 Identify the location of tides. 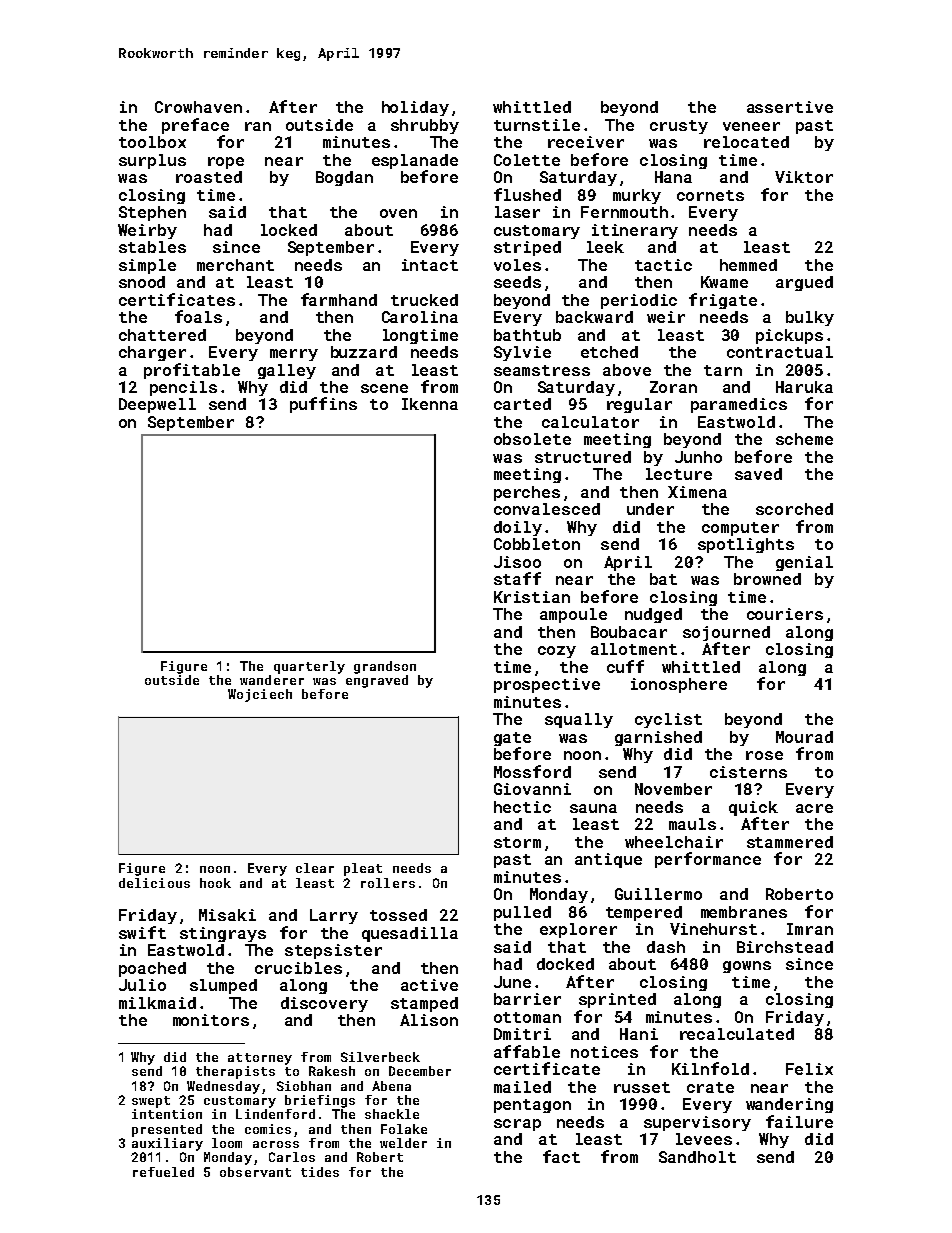
(320, 1172).
